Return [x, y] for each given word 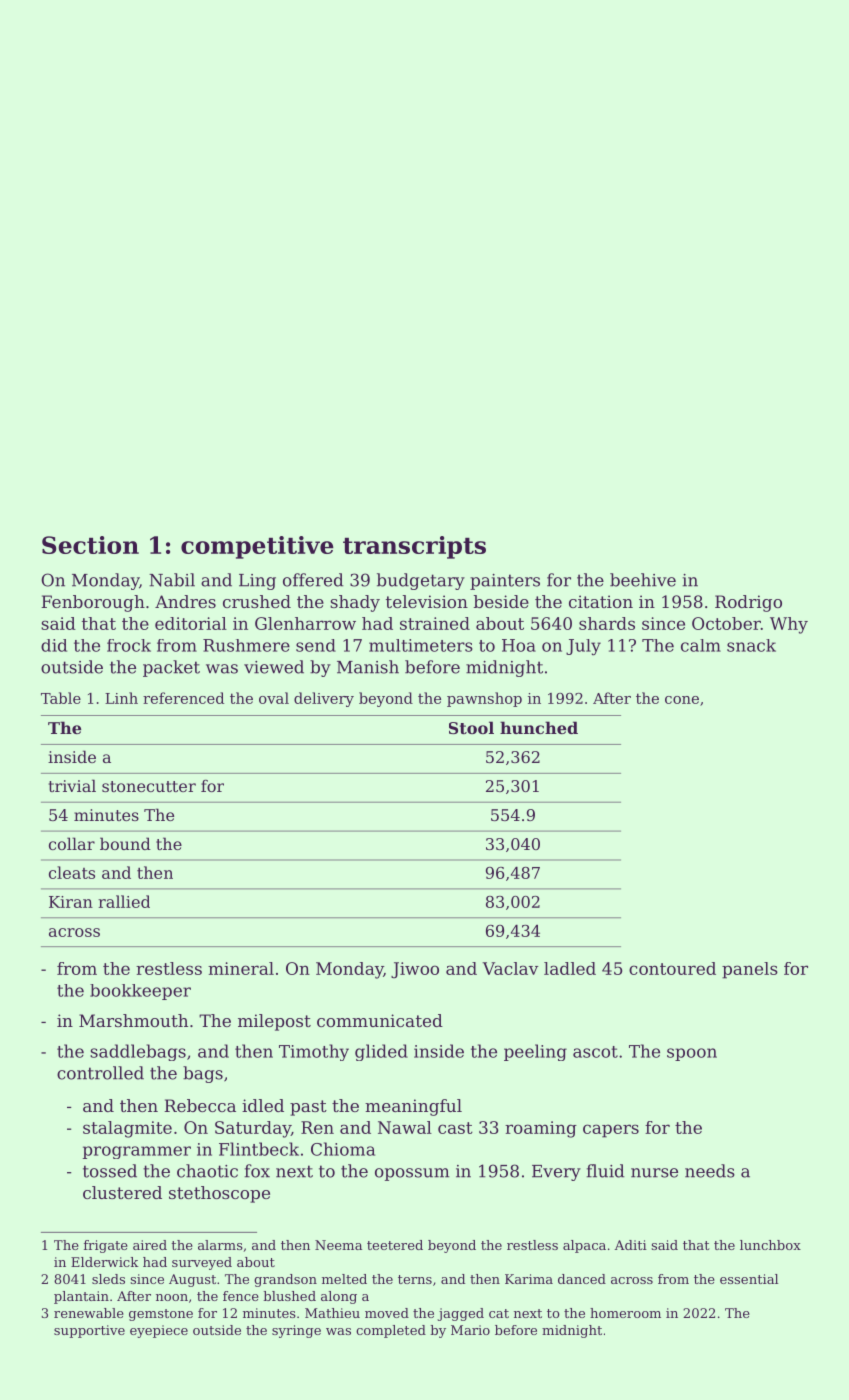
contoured [672, 968]
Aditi [631, 1245]
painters [505, 582]
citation [601, 601]
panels [750, 970]
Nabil [172, 580]
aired [150, 1245]
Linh [121, 698]
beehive [643, 580]
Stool [471, 727]
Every [556, 1173]
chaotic [207, 1171]
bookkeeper [140, 992]
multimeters [421, 645]
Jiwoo [415, 970]
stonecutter [149, 786]
